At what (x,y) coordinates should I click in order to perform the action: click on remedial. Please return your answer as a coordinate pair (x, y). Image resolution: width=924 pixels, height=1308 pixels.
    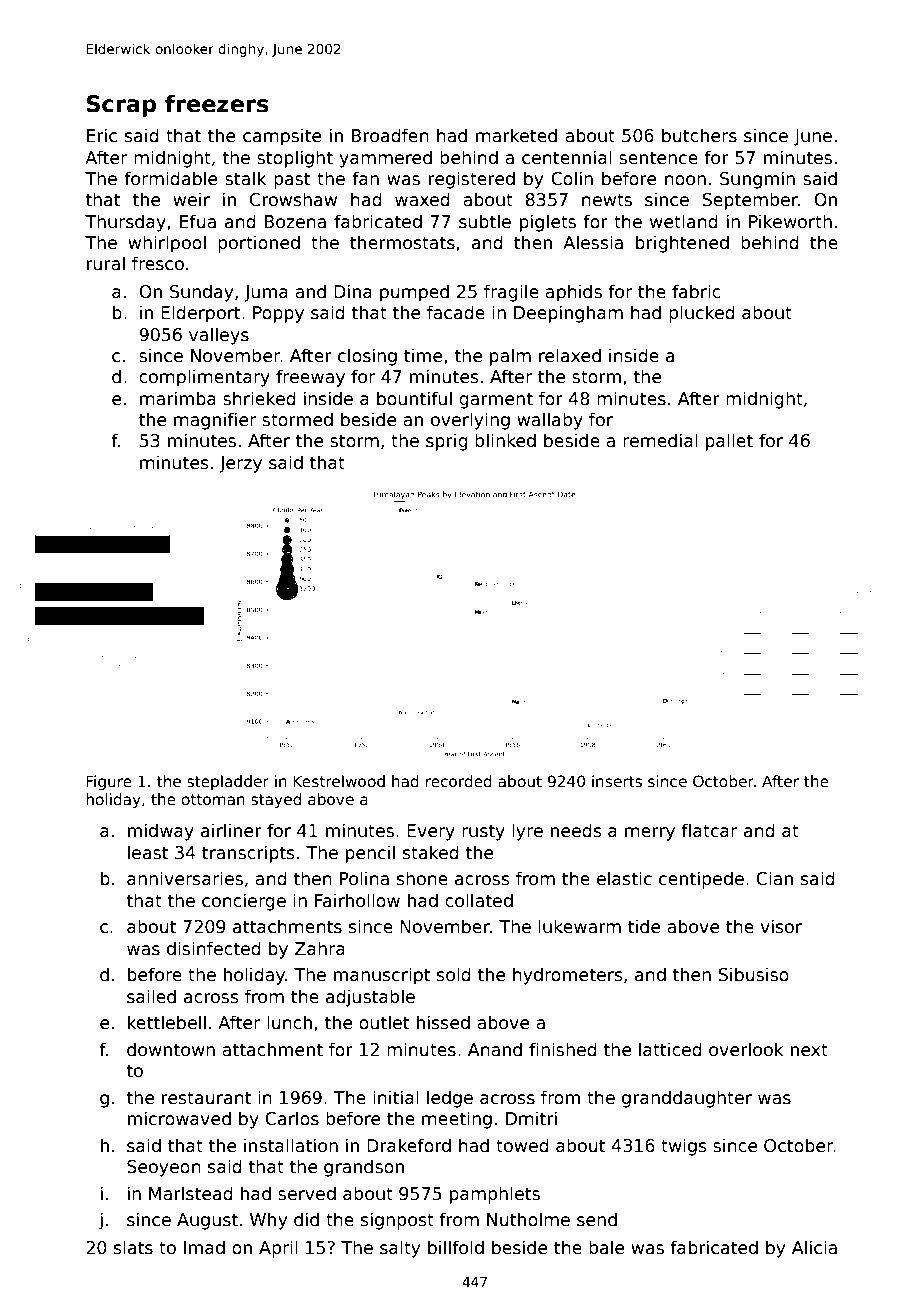
    Looking at the image, I should click on (660, 440).
